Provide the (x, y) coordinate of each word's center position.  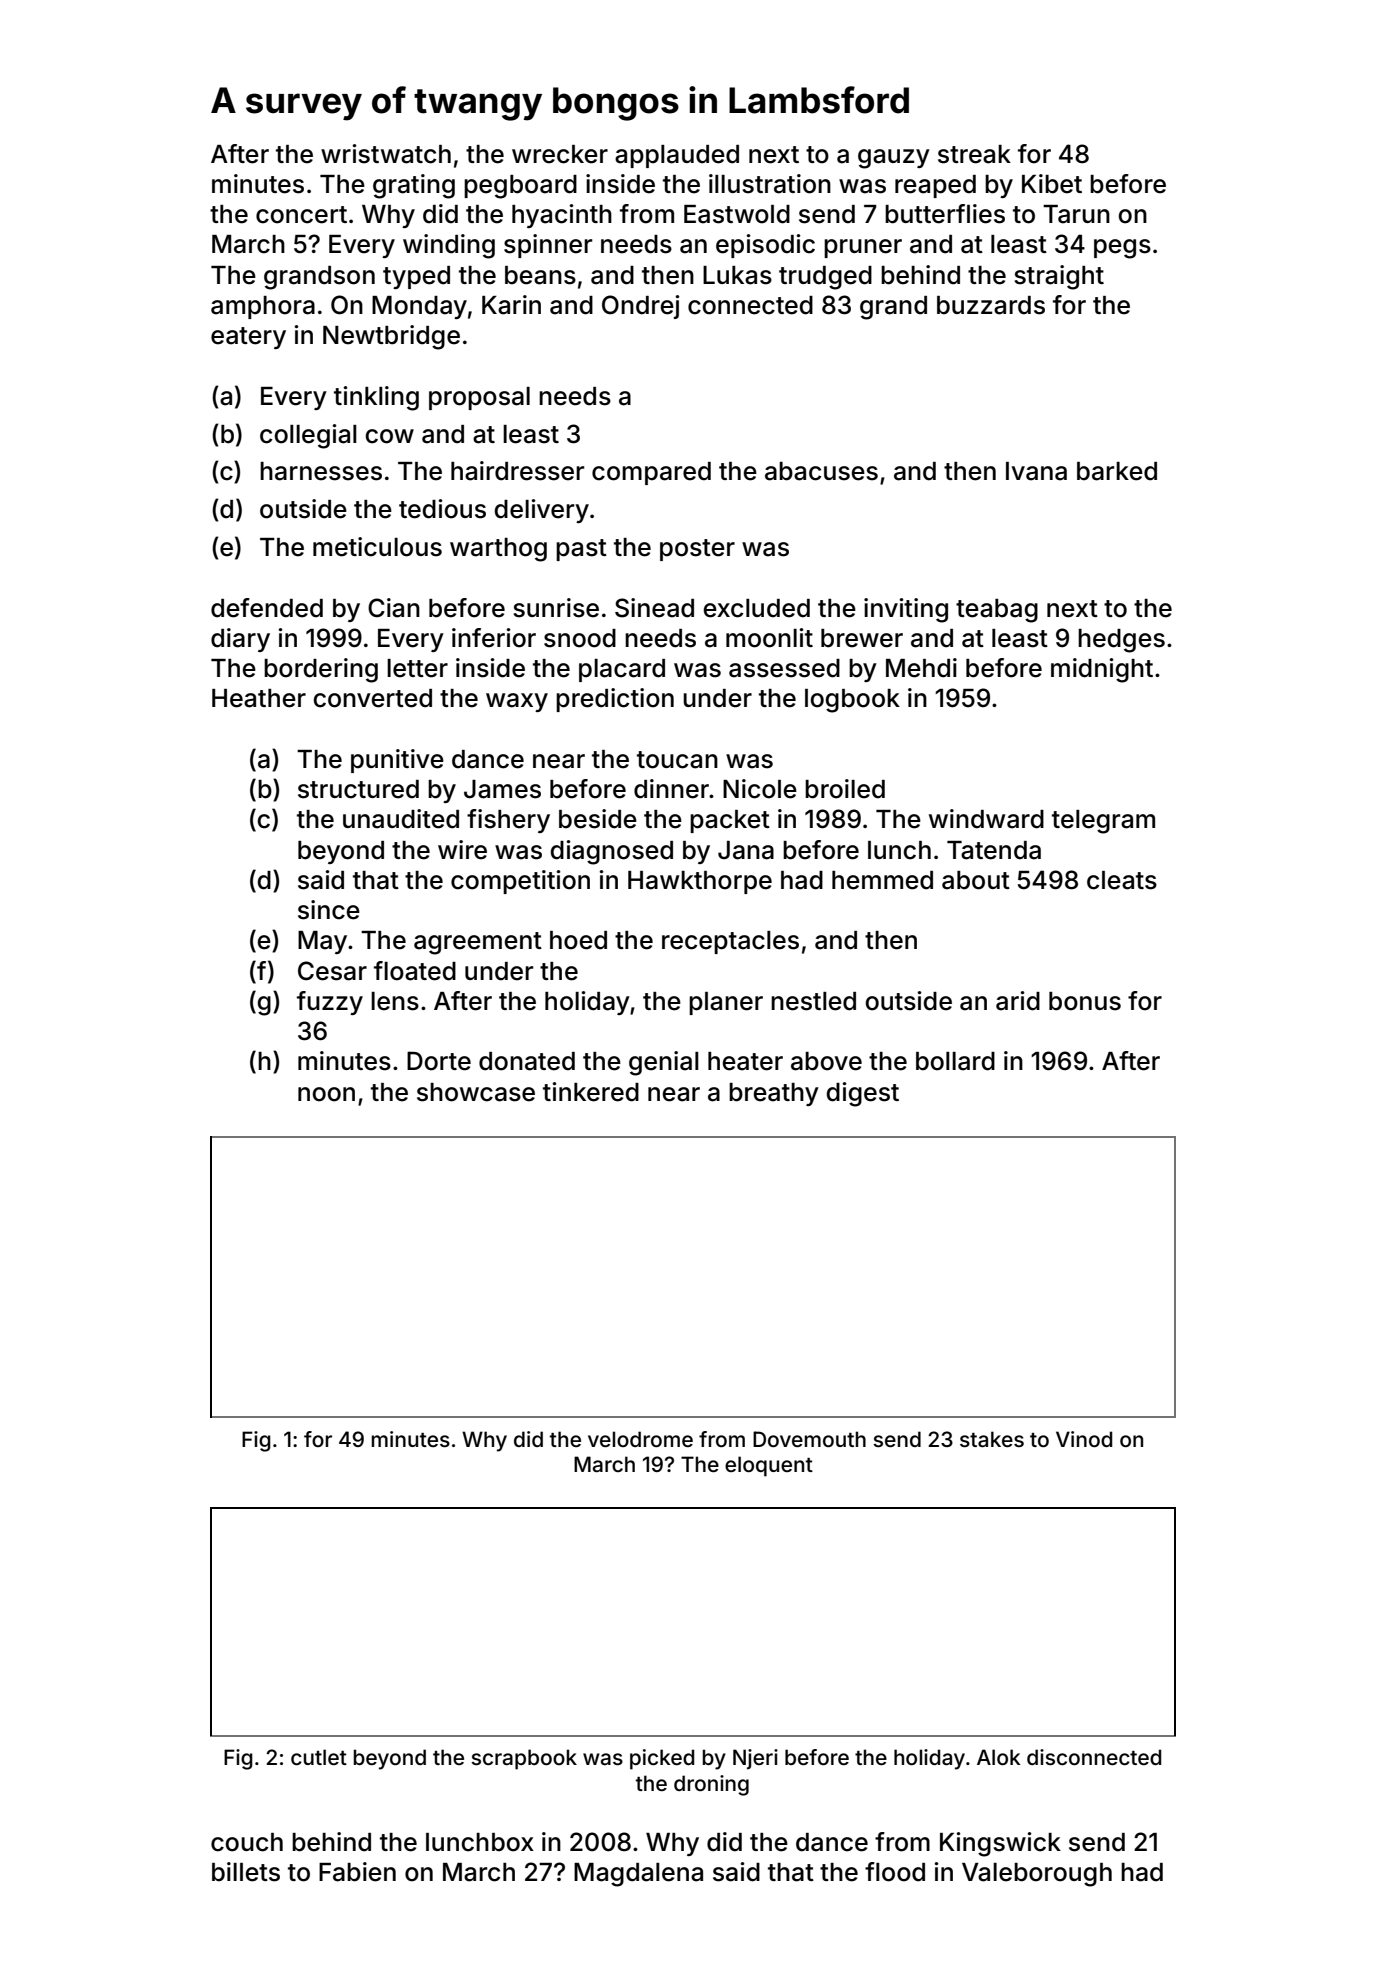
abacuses (821, 471)
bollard (955, 1061)
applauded (677, 156)
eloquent (769, 1466)
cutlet (319, 1757)
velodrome (640, 1439)
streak (974, 154)
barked (1117, 471)
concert (301, 215)
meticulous (377, 547)
